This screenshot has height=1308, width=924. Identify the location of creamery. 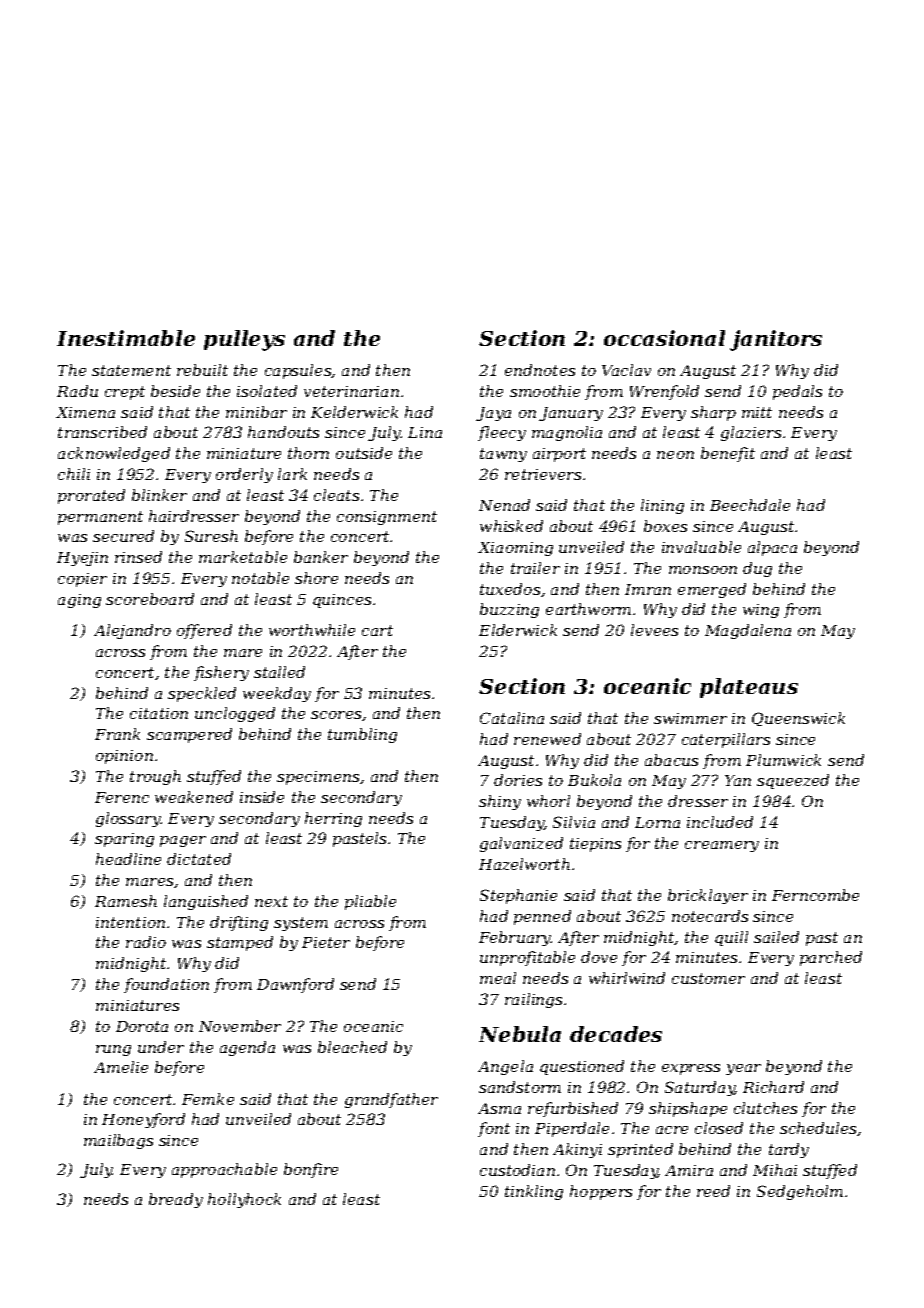
(722, 846).
